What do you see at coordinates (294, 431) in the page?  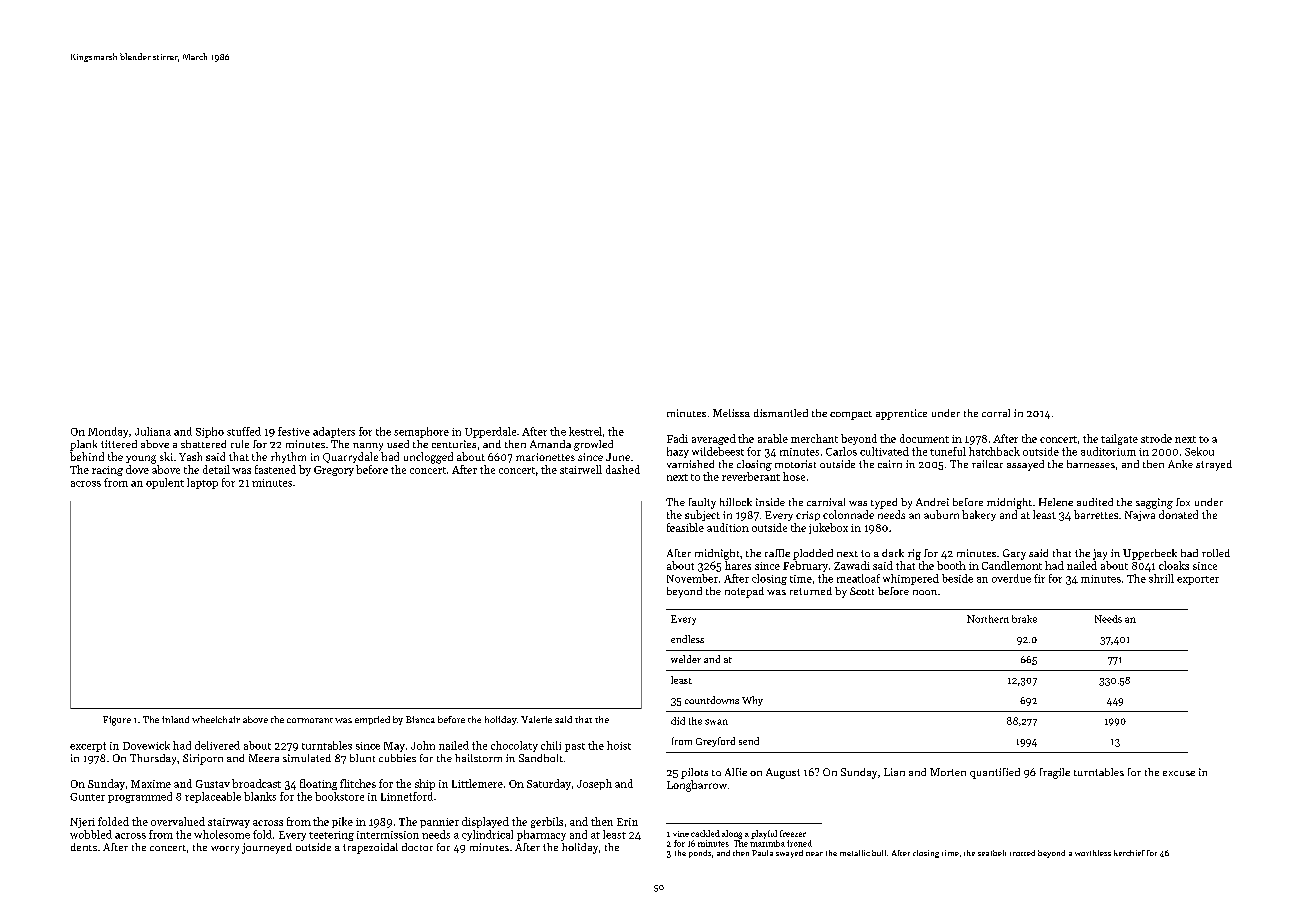 I see `festive` at bounding box center [294, 431].
